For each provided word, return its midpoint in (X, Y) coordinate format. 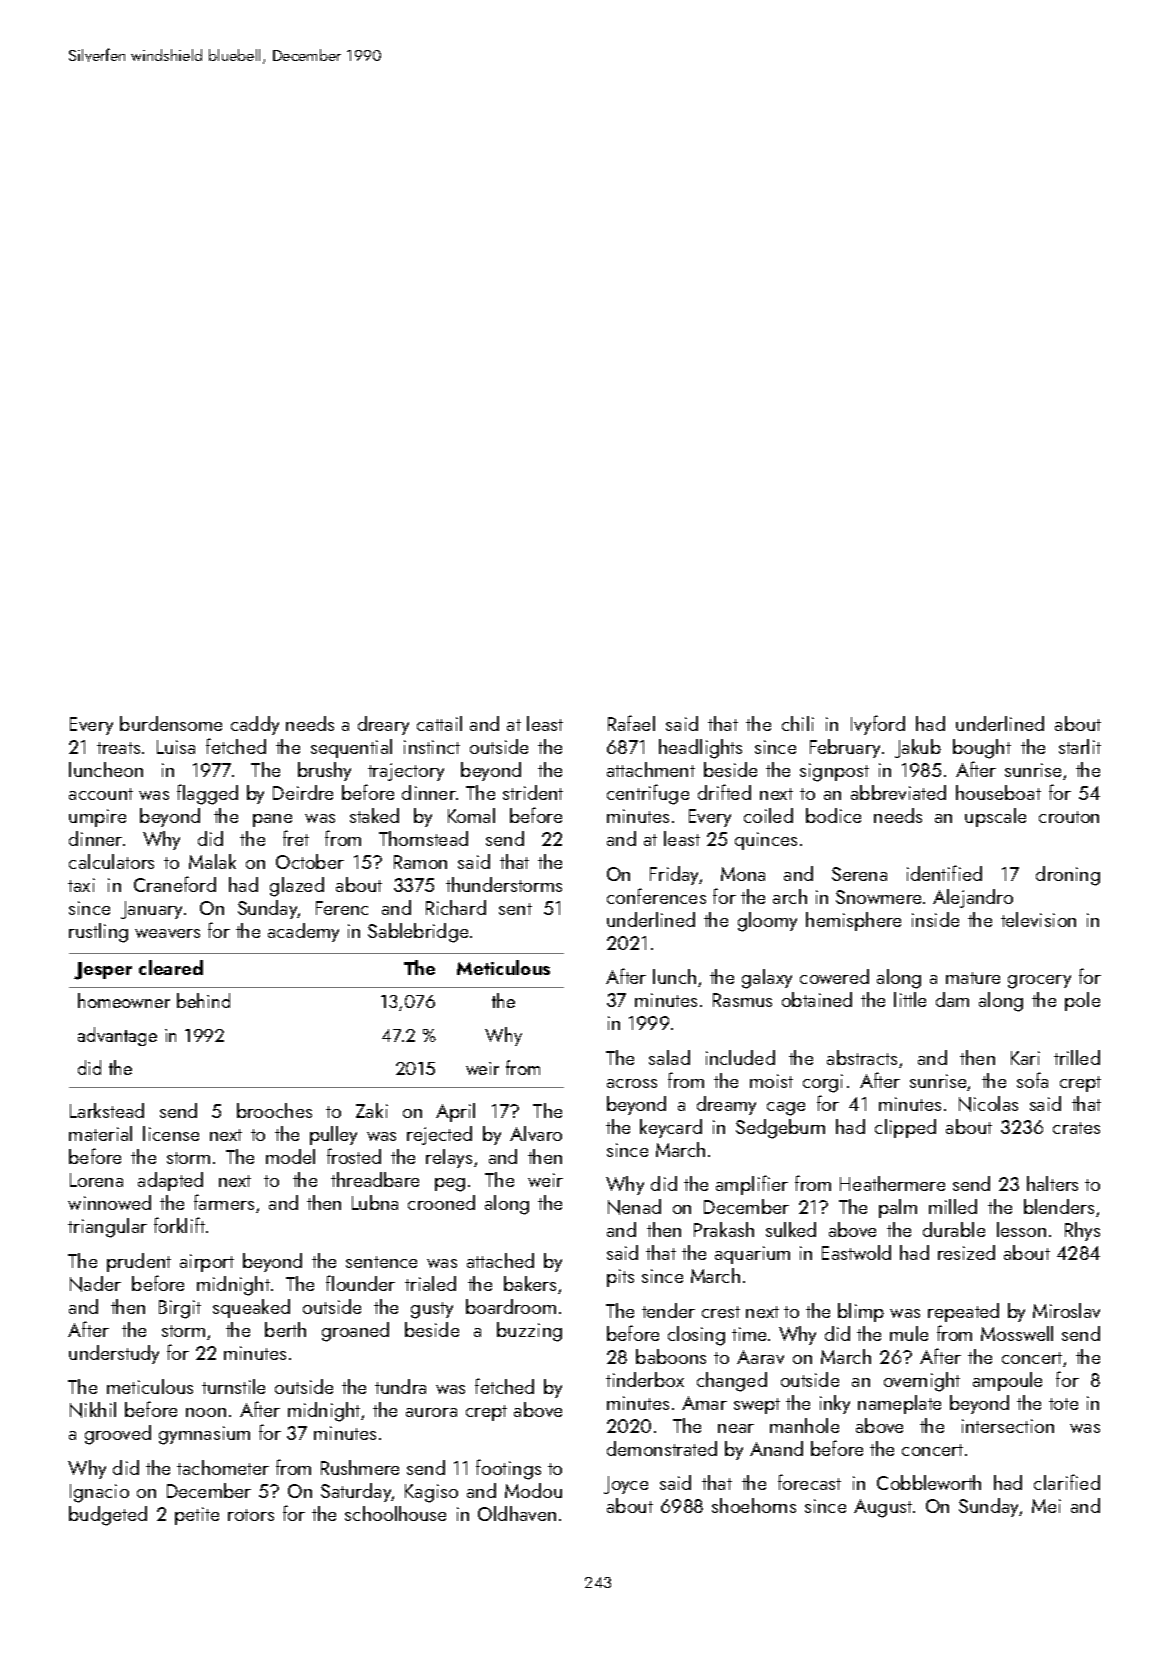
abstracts (862, 1057)
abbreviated (898, 792)
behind (203, 1000)
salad (669, 1057)
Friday (674, 875)
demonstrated (662, 1448)
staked (374, 815)
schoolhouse (395, 1513)
